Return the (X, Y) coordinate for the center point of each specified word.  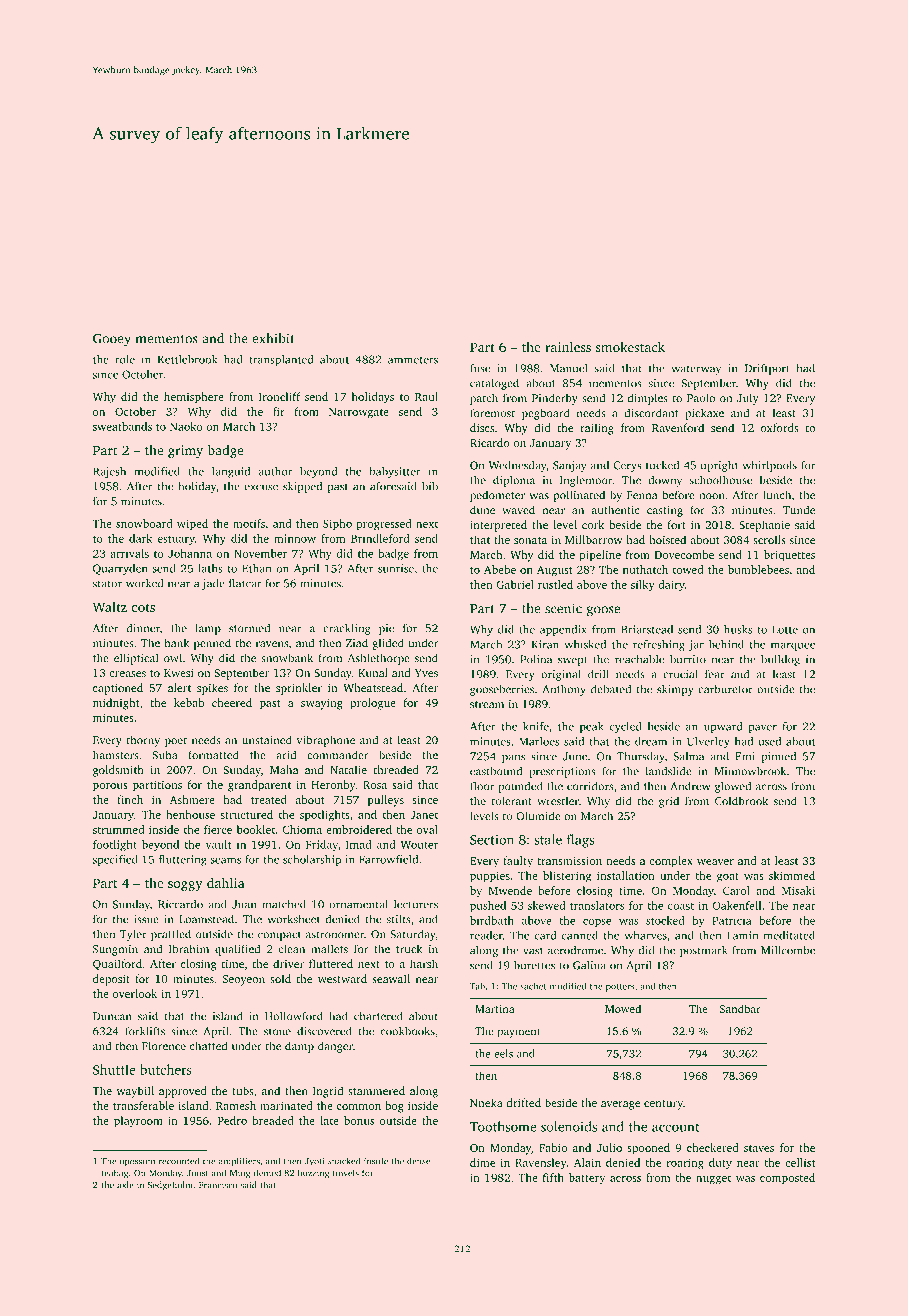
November (260, 553)
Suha (165, 755)
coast (681, 906)
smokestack (630, 347)
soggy (185, 886)
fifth (553, 1177)
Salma (688, 756)
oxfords (780, 427)
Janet (424, 815)
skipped (302, 487)
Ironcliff (280, 396)
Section (492, 840)
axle (125, 1185)
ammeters (413, 360)
